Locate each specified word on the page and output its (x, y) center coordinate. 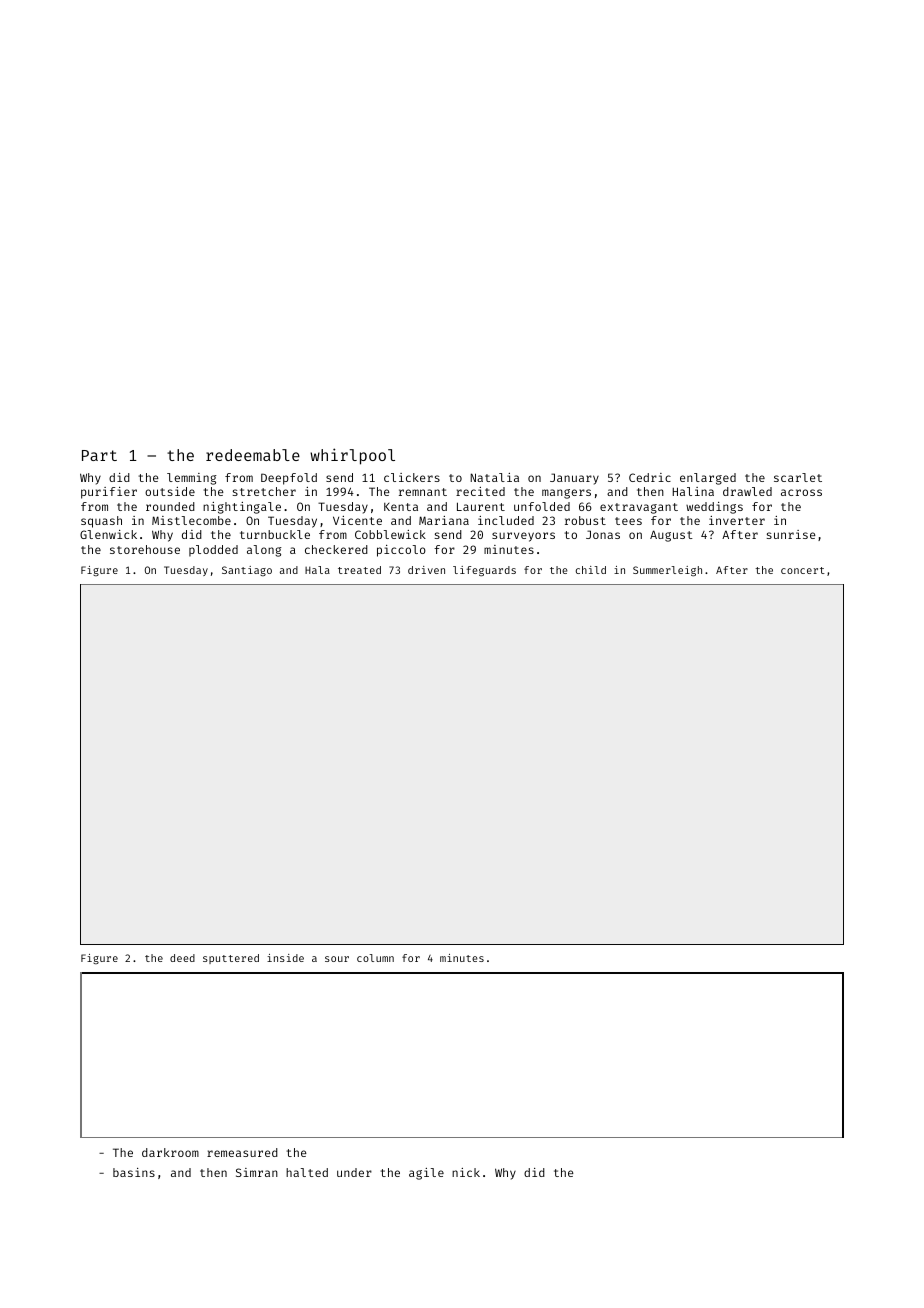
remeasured (242, 1152)
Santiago (247, 571)
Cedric (650, 477)
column (375, 958)
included (506, 520)
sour (337, 959)
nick (466, 1172)
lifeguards (484, 571)
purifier (109, 493)
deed (182, 958)
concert (803, 570)
